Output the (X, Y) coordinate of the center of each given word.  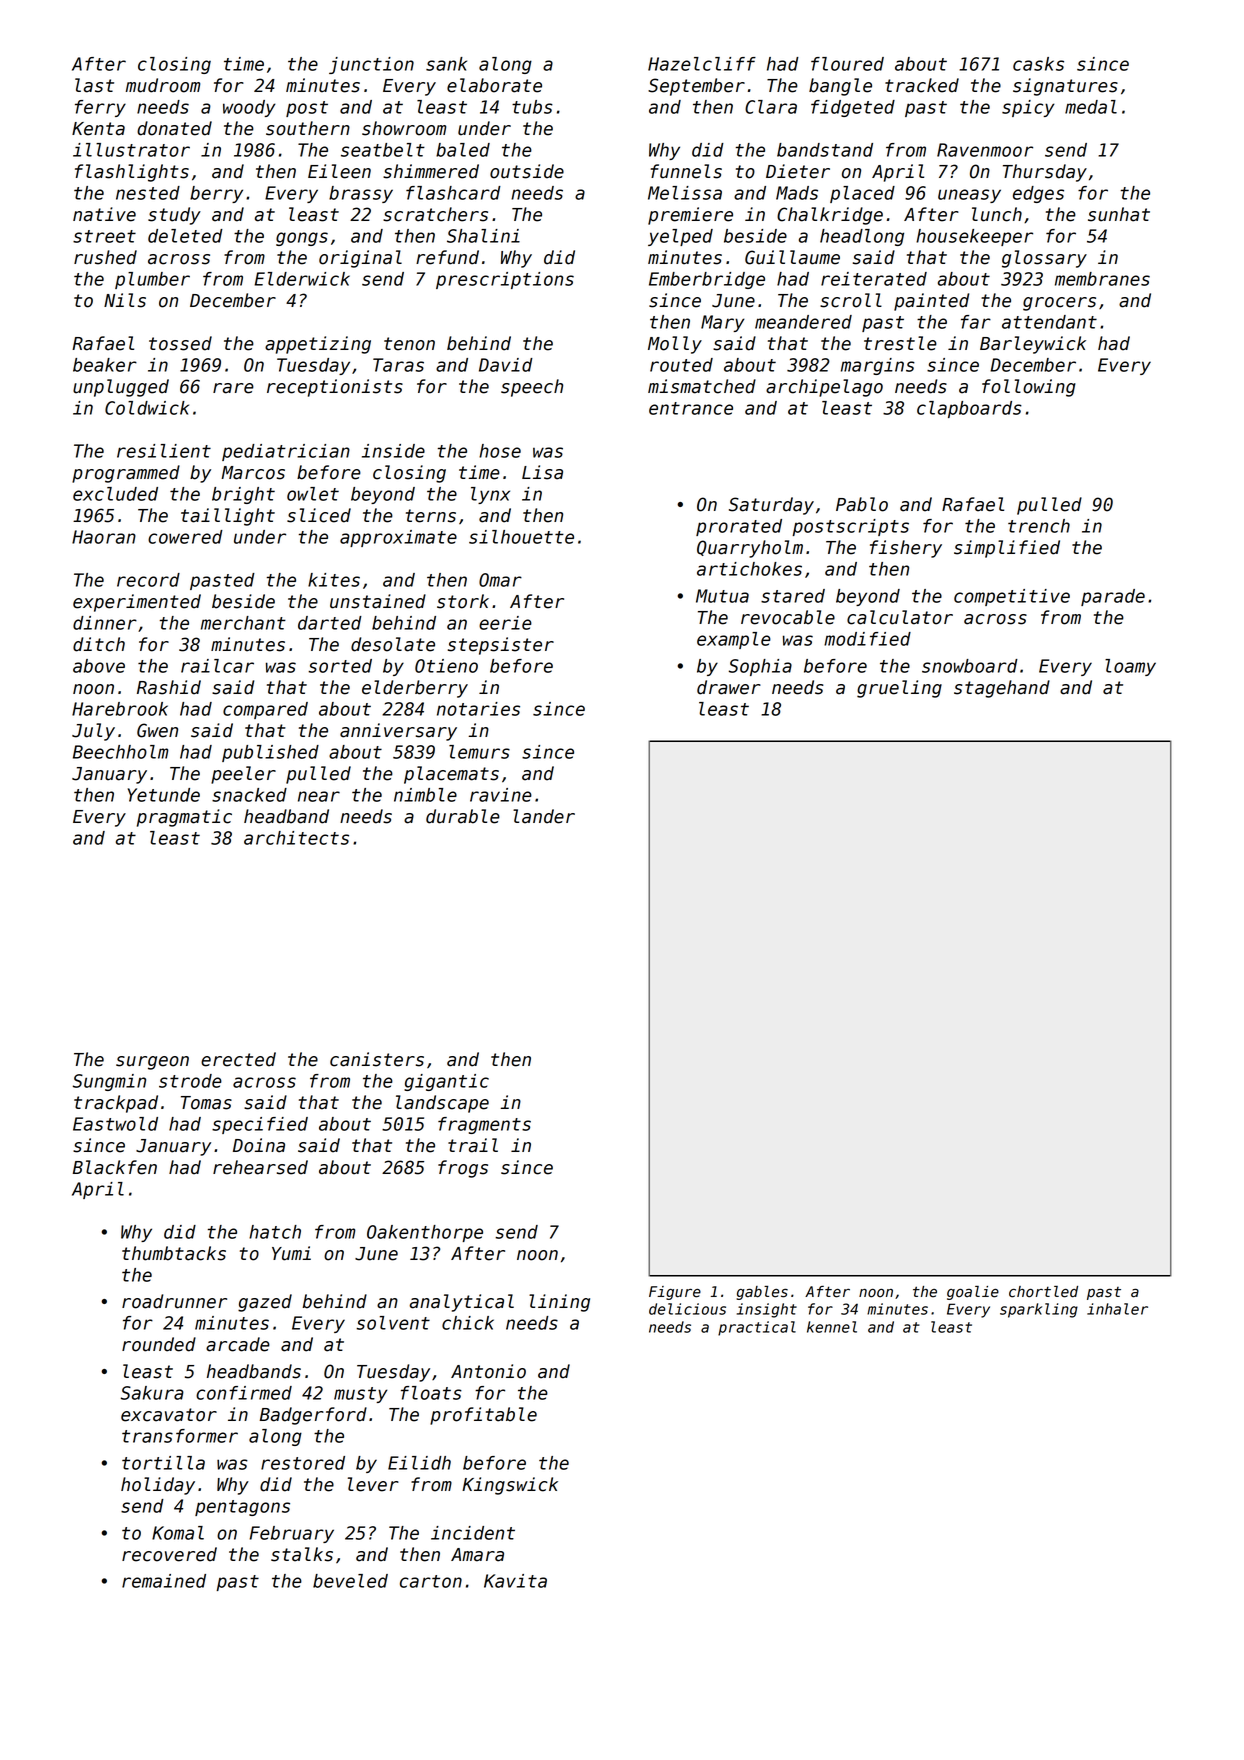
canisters (377, 1059)
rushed (105, 257)
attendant (1049, 322)
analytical (462, 1303)
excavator (169, 1415)
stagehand (1002, 689)
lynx (490, 495)
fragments (484, 1125)
